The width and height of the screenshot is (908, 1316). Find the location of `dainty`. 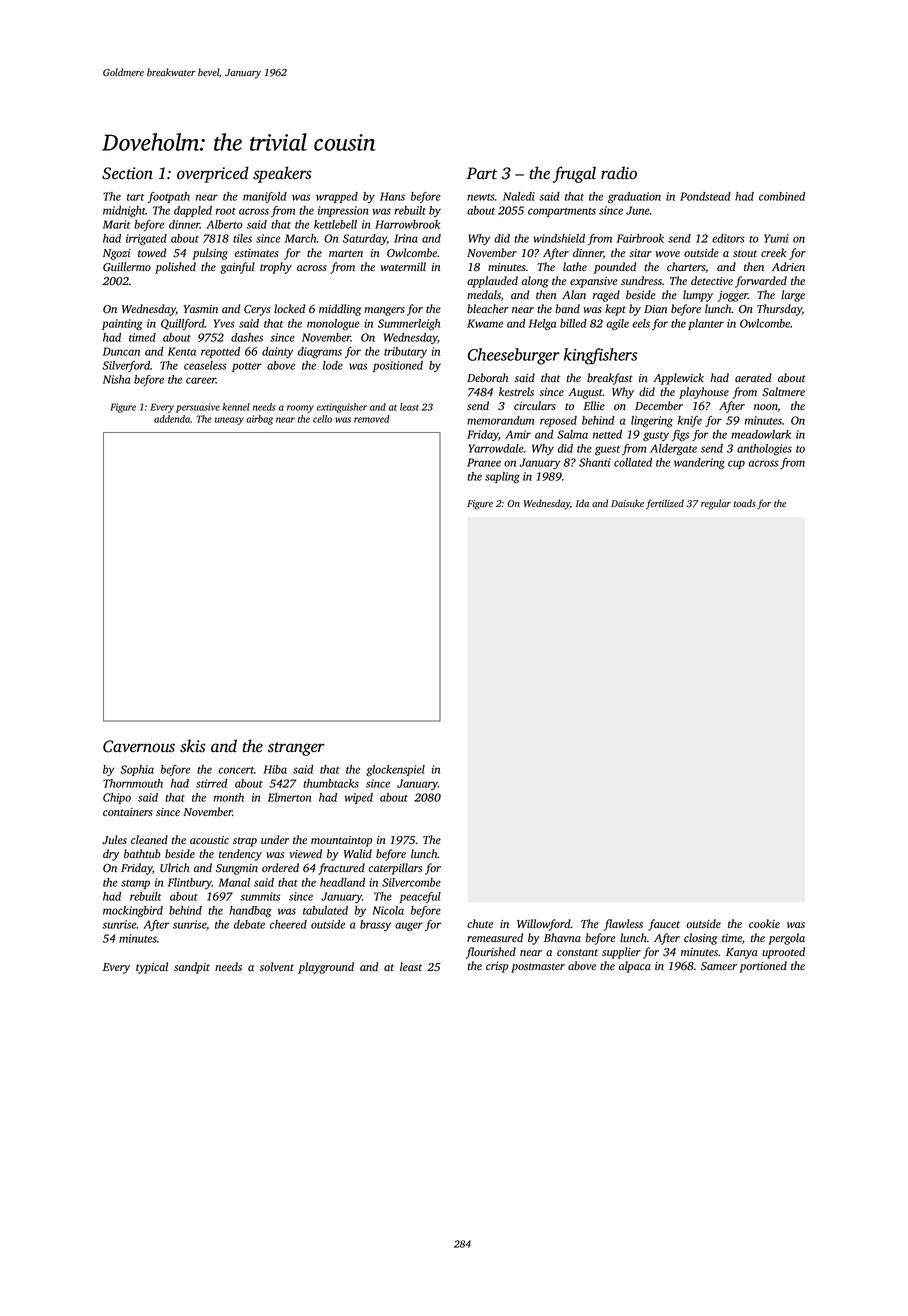

dainty is located at coordinates (277, 352).
